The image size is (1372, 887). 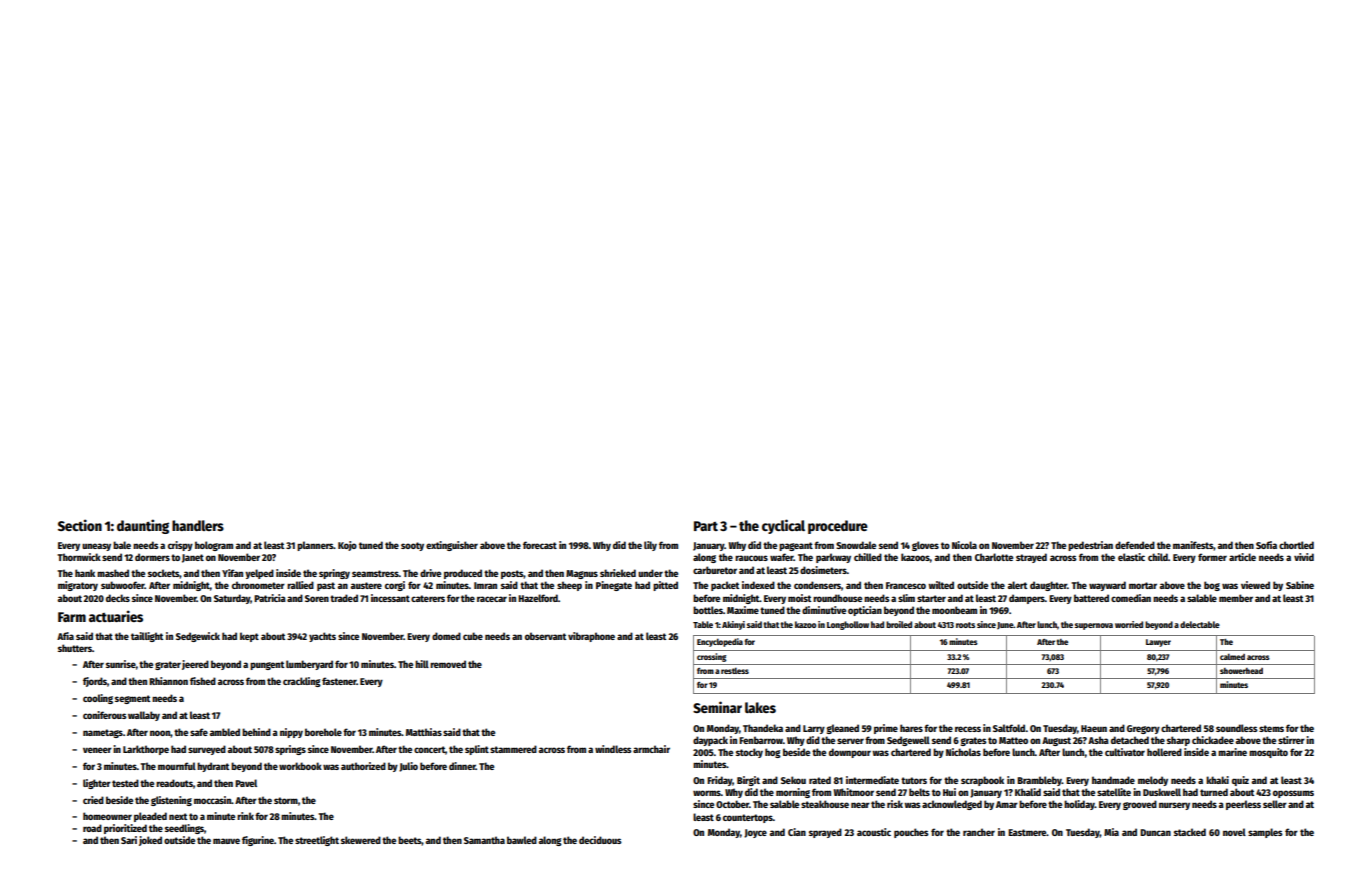 I want to click on nursery, so click(x=1174, y=806).
